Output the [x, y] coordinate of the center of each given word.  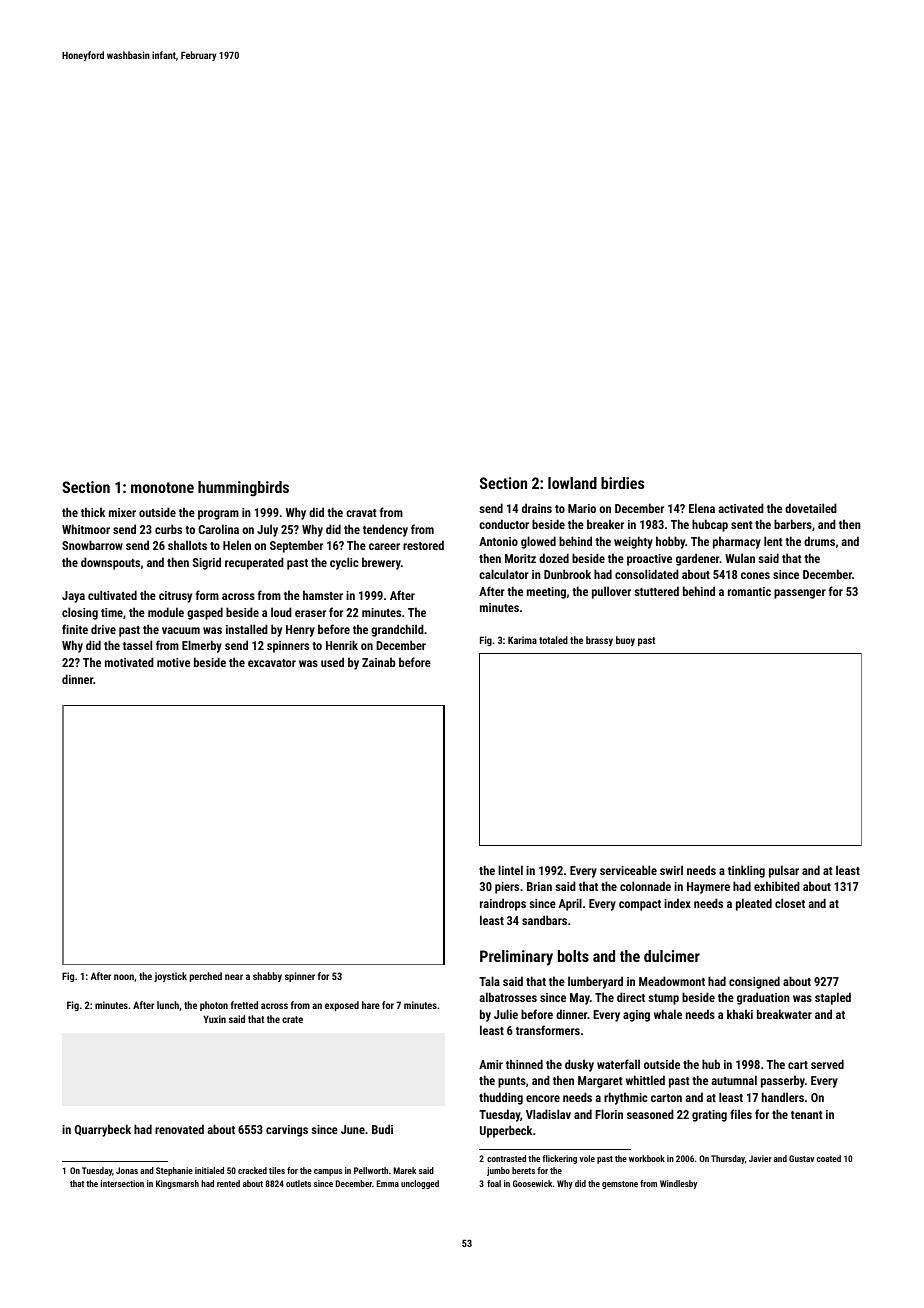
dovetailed [811, 508]
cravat [361, 513]
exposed [342, 1006]
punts [512, 1082]
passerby [783, 1081]
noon [124, 977]
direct [631, 997]
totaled [553, 640]
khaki [740, 1014]
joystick [170, 977]
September [296, 546]
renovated [179, 1129]
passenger [800, 594]
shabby [267, 977]
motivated [129, 662]
